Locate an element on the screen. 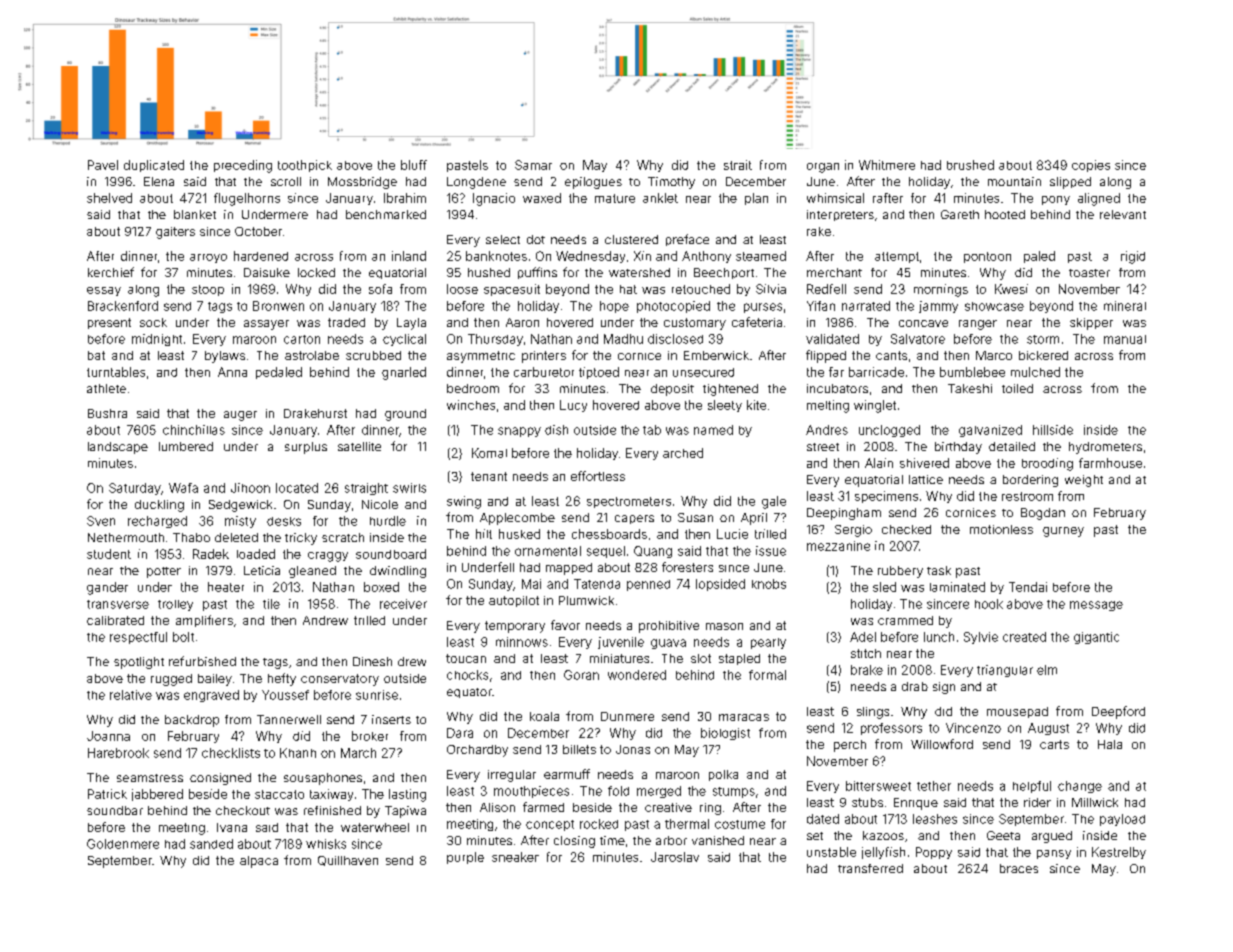 The height and width of the screenshot is (952, 1233). winglet is located at coordinates (875, 406).
